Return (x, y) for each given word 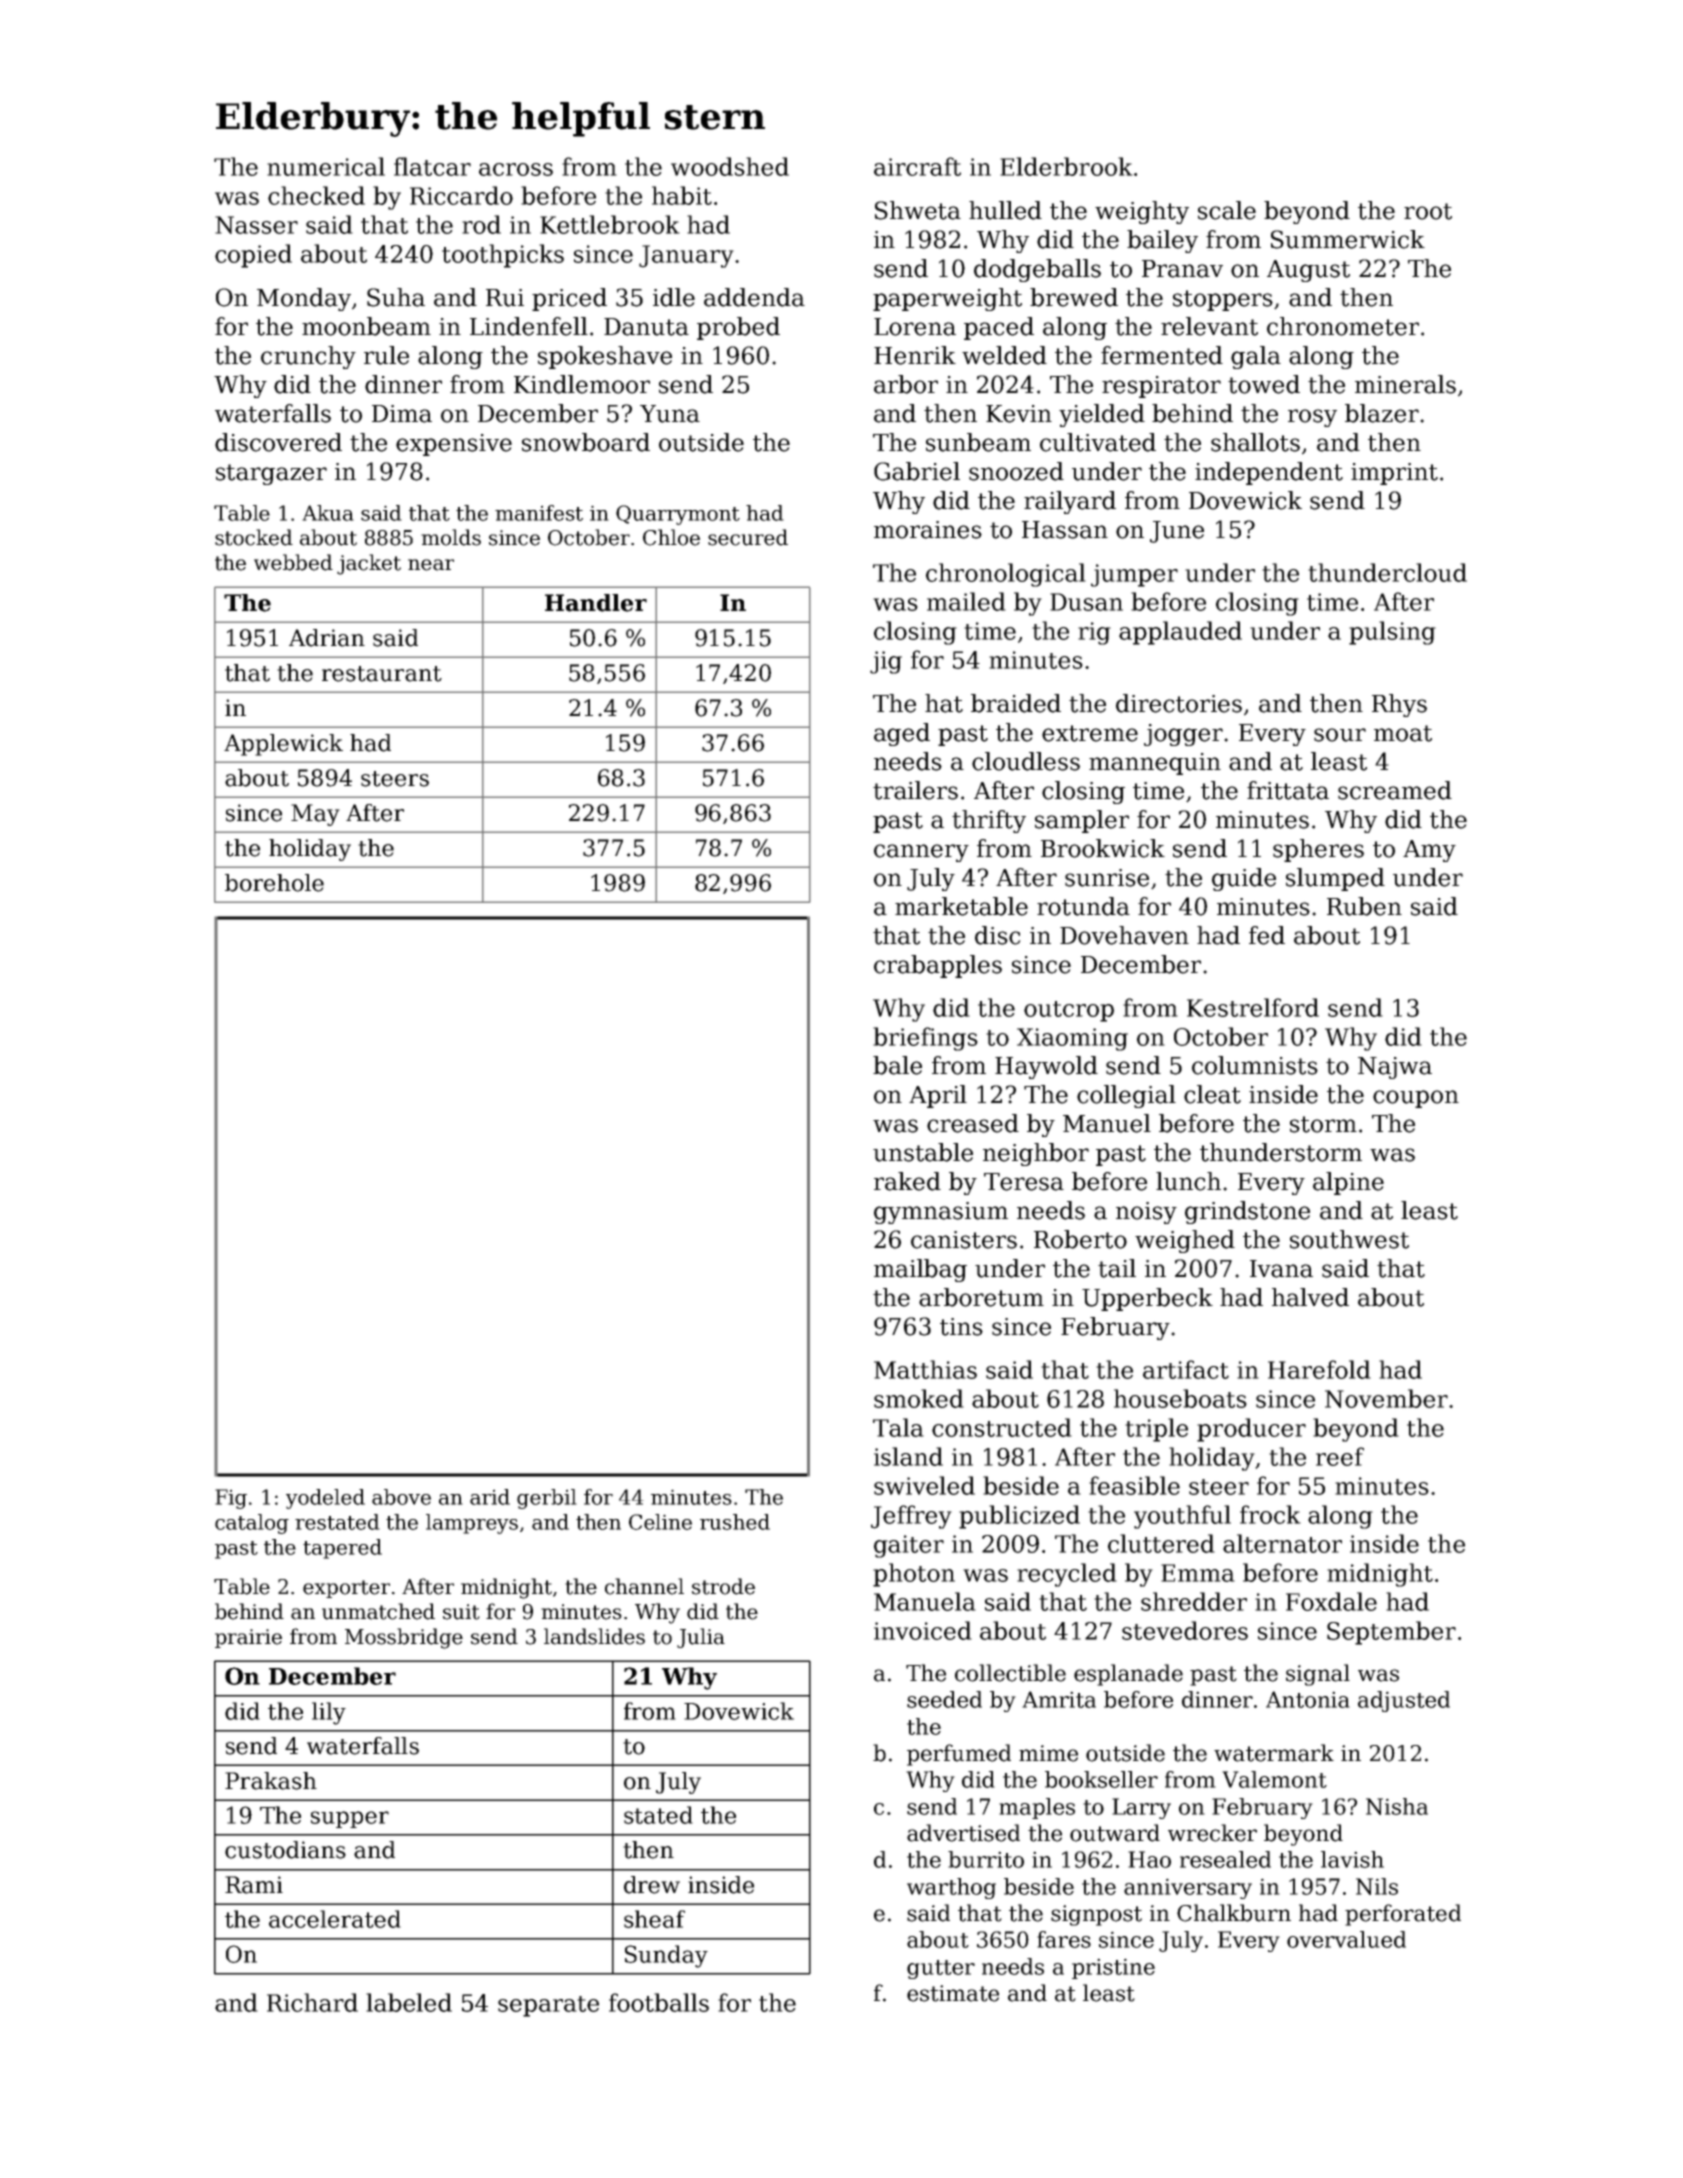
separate (548, 2006)
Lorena (915, 327)
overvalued (1346, 1939)
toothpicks (503, 256)
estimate (953, 1993)
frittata (1288, 790)
